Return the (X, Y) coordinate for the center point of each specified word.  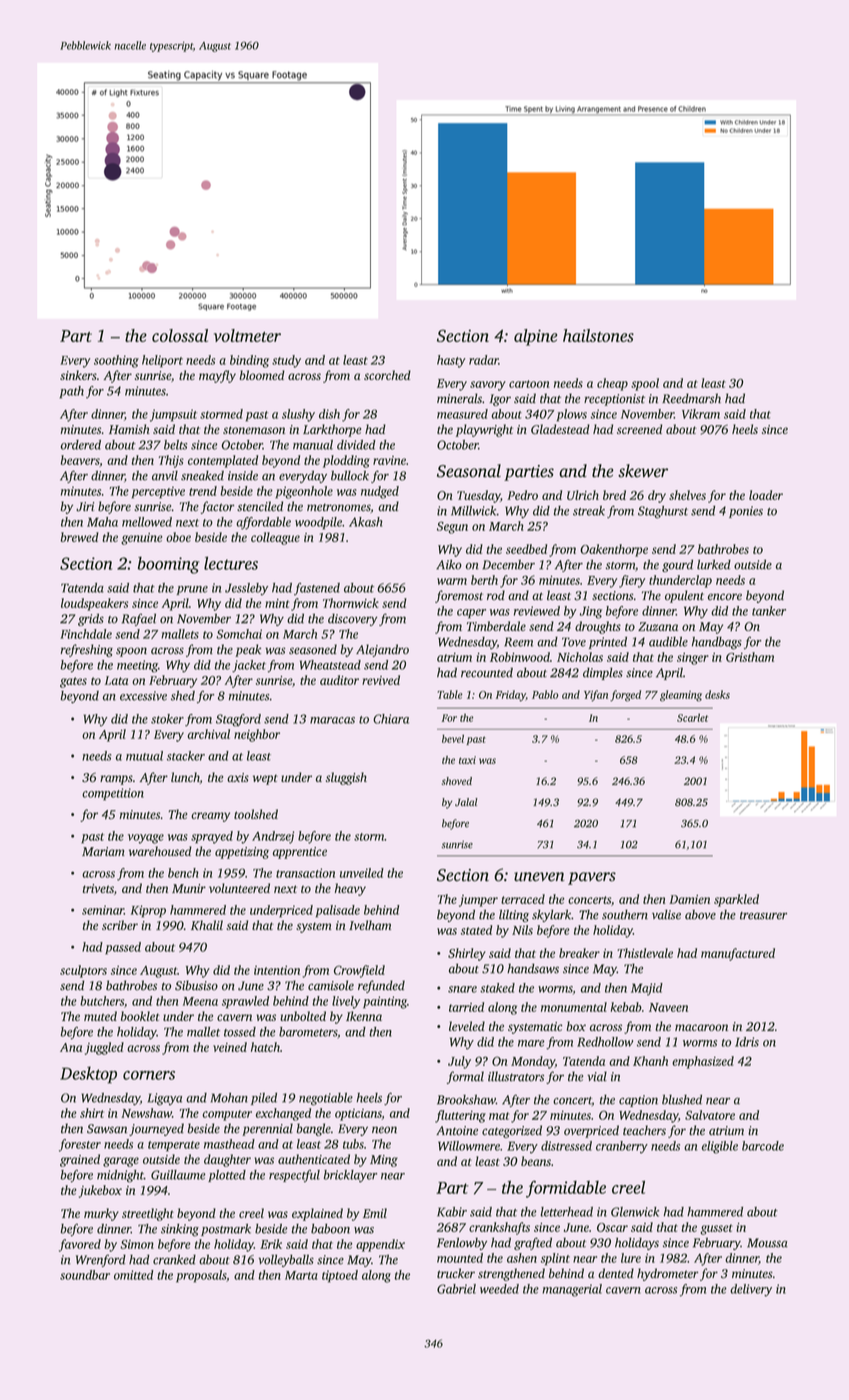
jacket (249, 666)
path (71, 392)
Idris (747, 1042)
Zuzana (658, 626)
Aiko (449, 564)
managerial (572, 1290)
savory (488, 386)
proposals (201, 1276)
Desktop (88, 1075)
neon (384, 1130)
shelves (687, 495)
